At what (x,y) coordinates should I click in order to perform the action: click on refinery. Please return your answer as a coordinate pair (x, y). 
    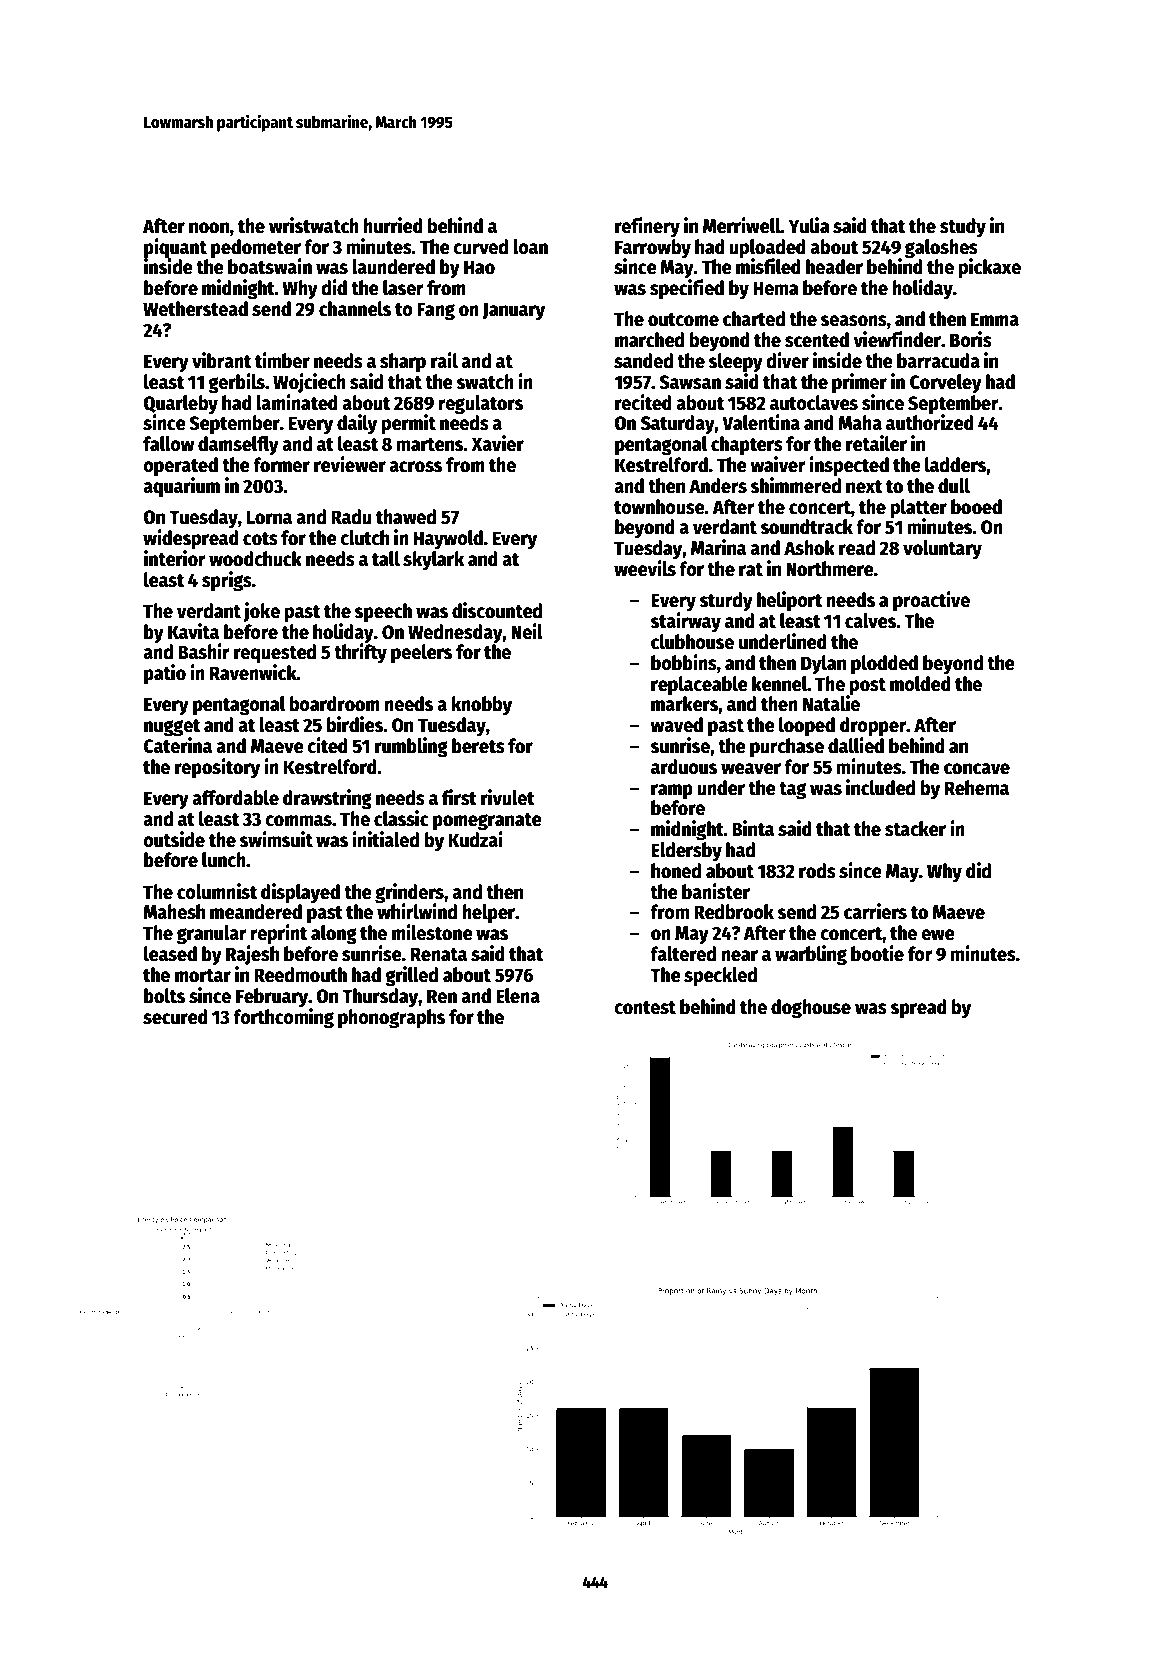
    Looking at the image, I should click on (647, 227).
